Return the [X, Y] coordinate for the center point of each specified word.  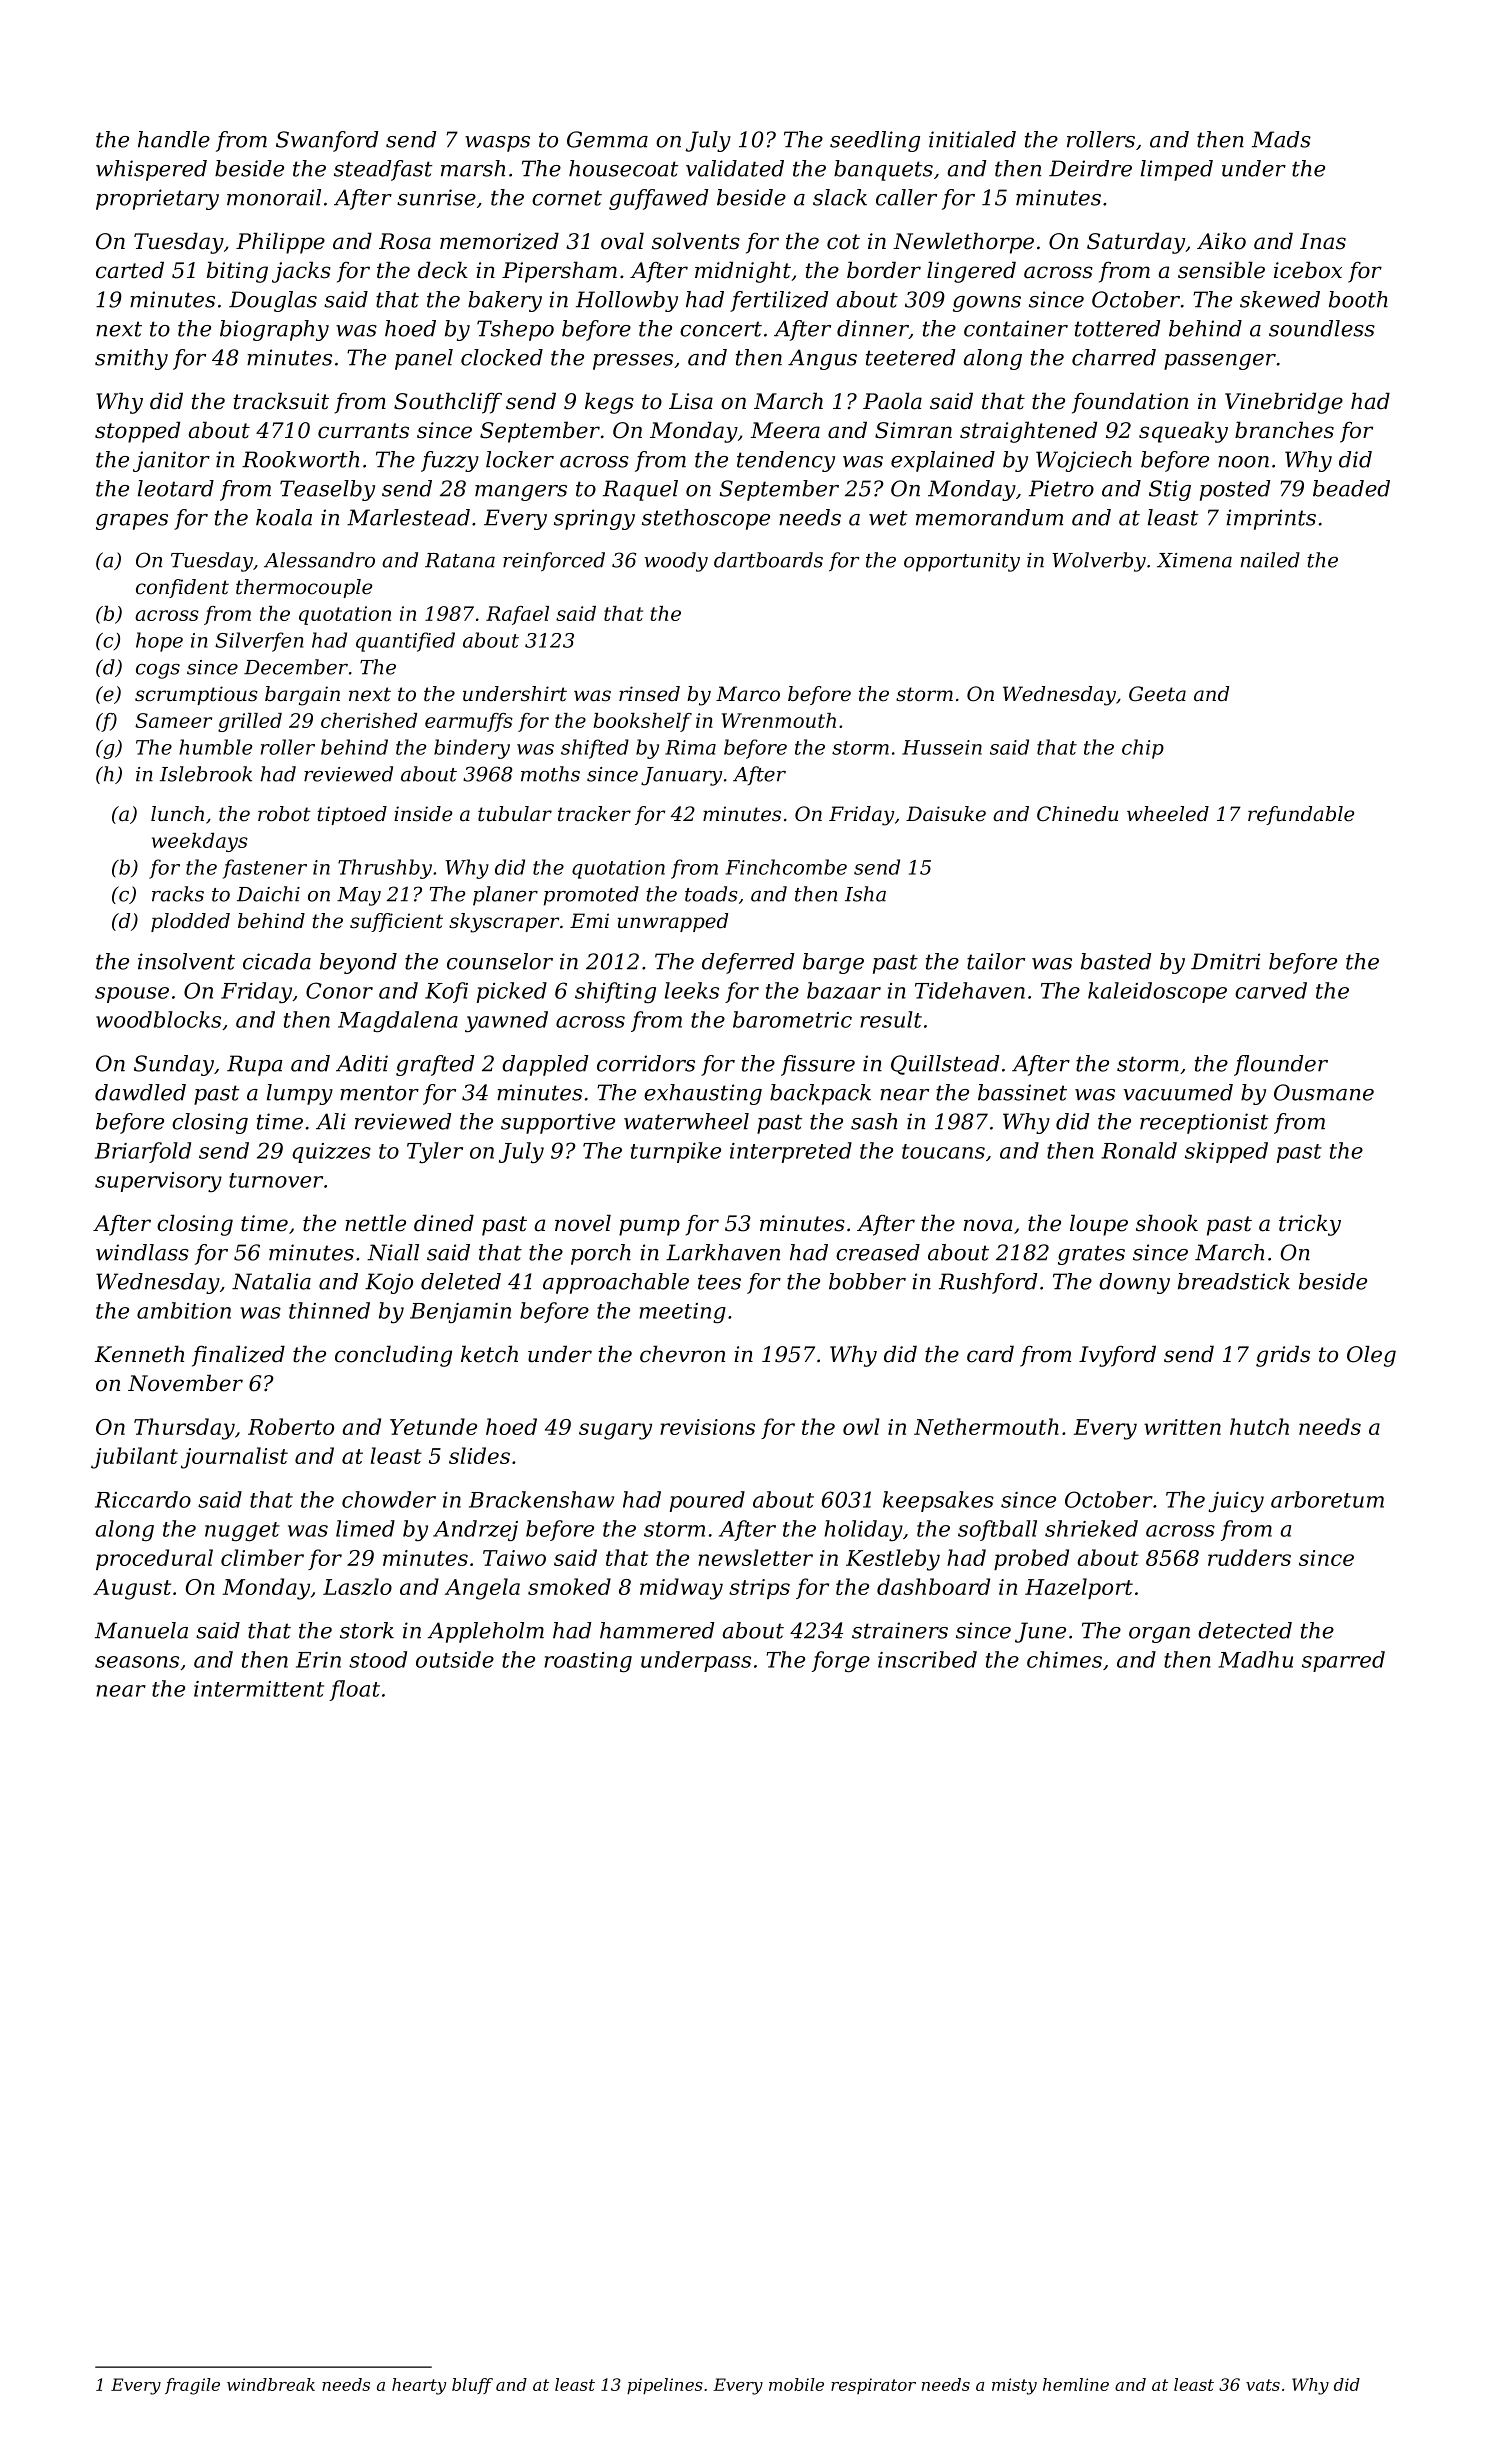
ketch [489, 1354]
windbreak [271, 2384]
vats [1263, 2385]
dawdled [140, 1092]
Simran [913, 430]
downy [1134, 1283]
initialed [972, 139]
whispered [151, 170]
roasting [588, 1662]
